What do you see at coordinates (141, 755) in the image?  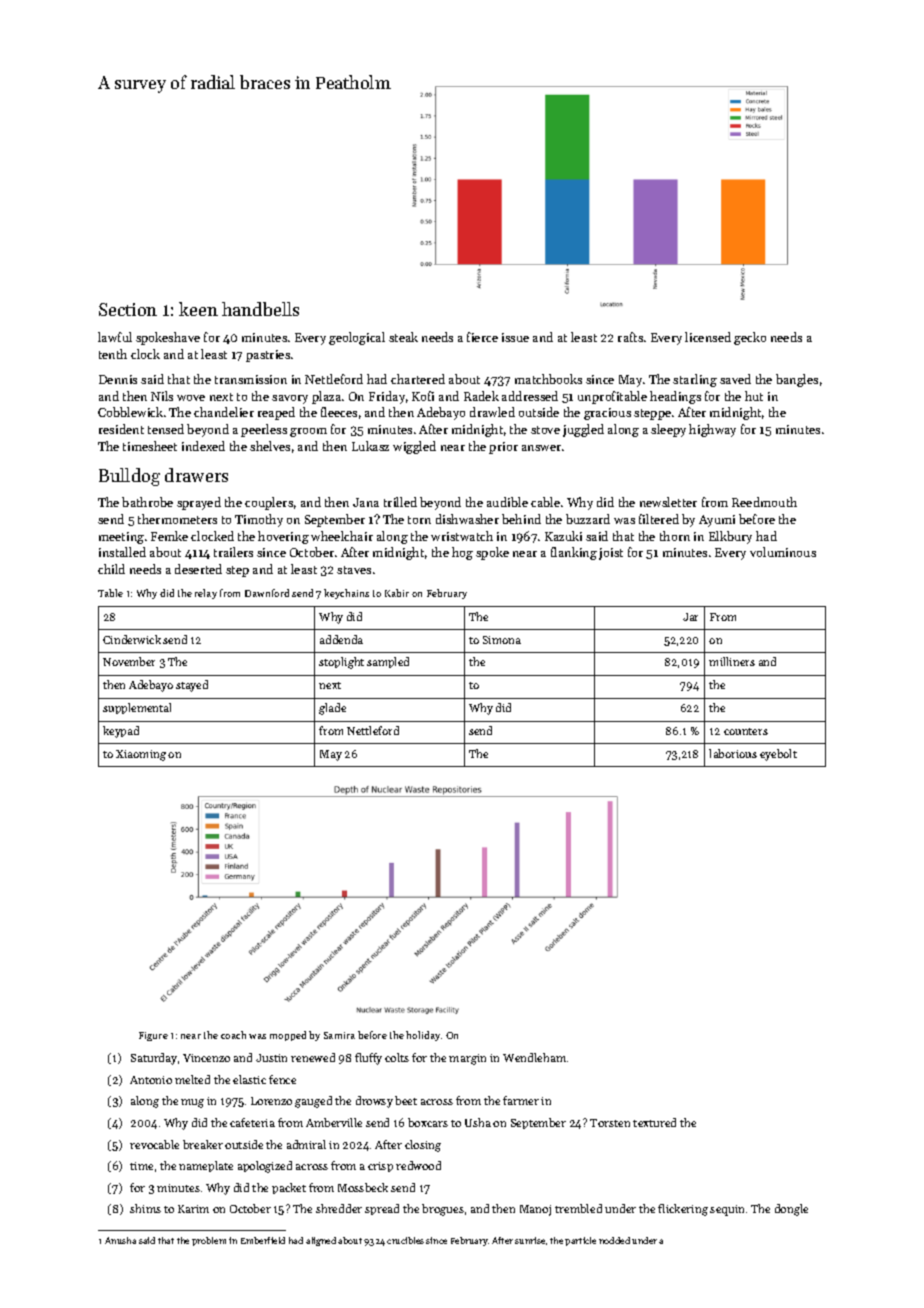 I see `Xiaoming` at bounding box center [141, 755].
